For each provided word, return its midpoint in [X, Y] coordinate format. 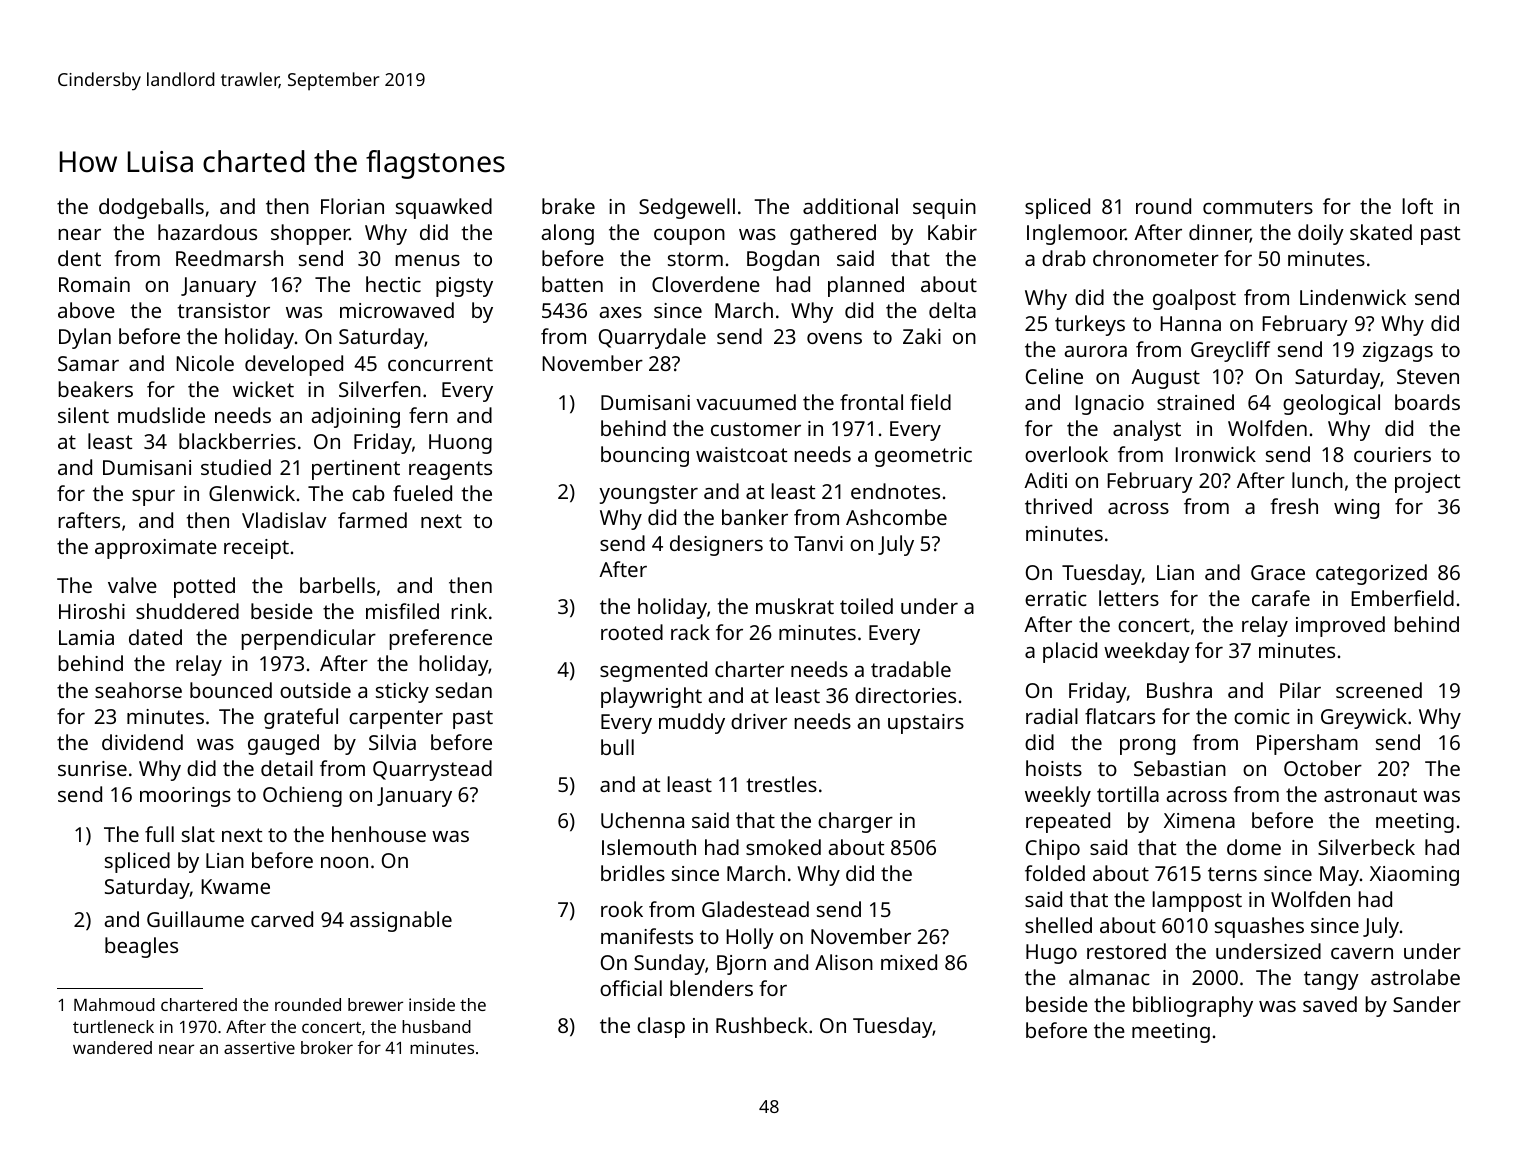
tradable [911, 669]
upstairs [926, 724]
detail [287, 768]
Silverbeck [1366, 847]
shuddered [187, 611]
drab [1064, 258]
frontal [871, 402]
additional [850, 206]
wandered [112, 1047]
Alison [844, 962]
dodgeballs [151, 208]
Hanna [1190, 323]
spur [153, 498]
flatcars [1120, 716]
